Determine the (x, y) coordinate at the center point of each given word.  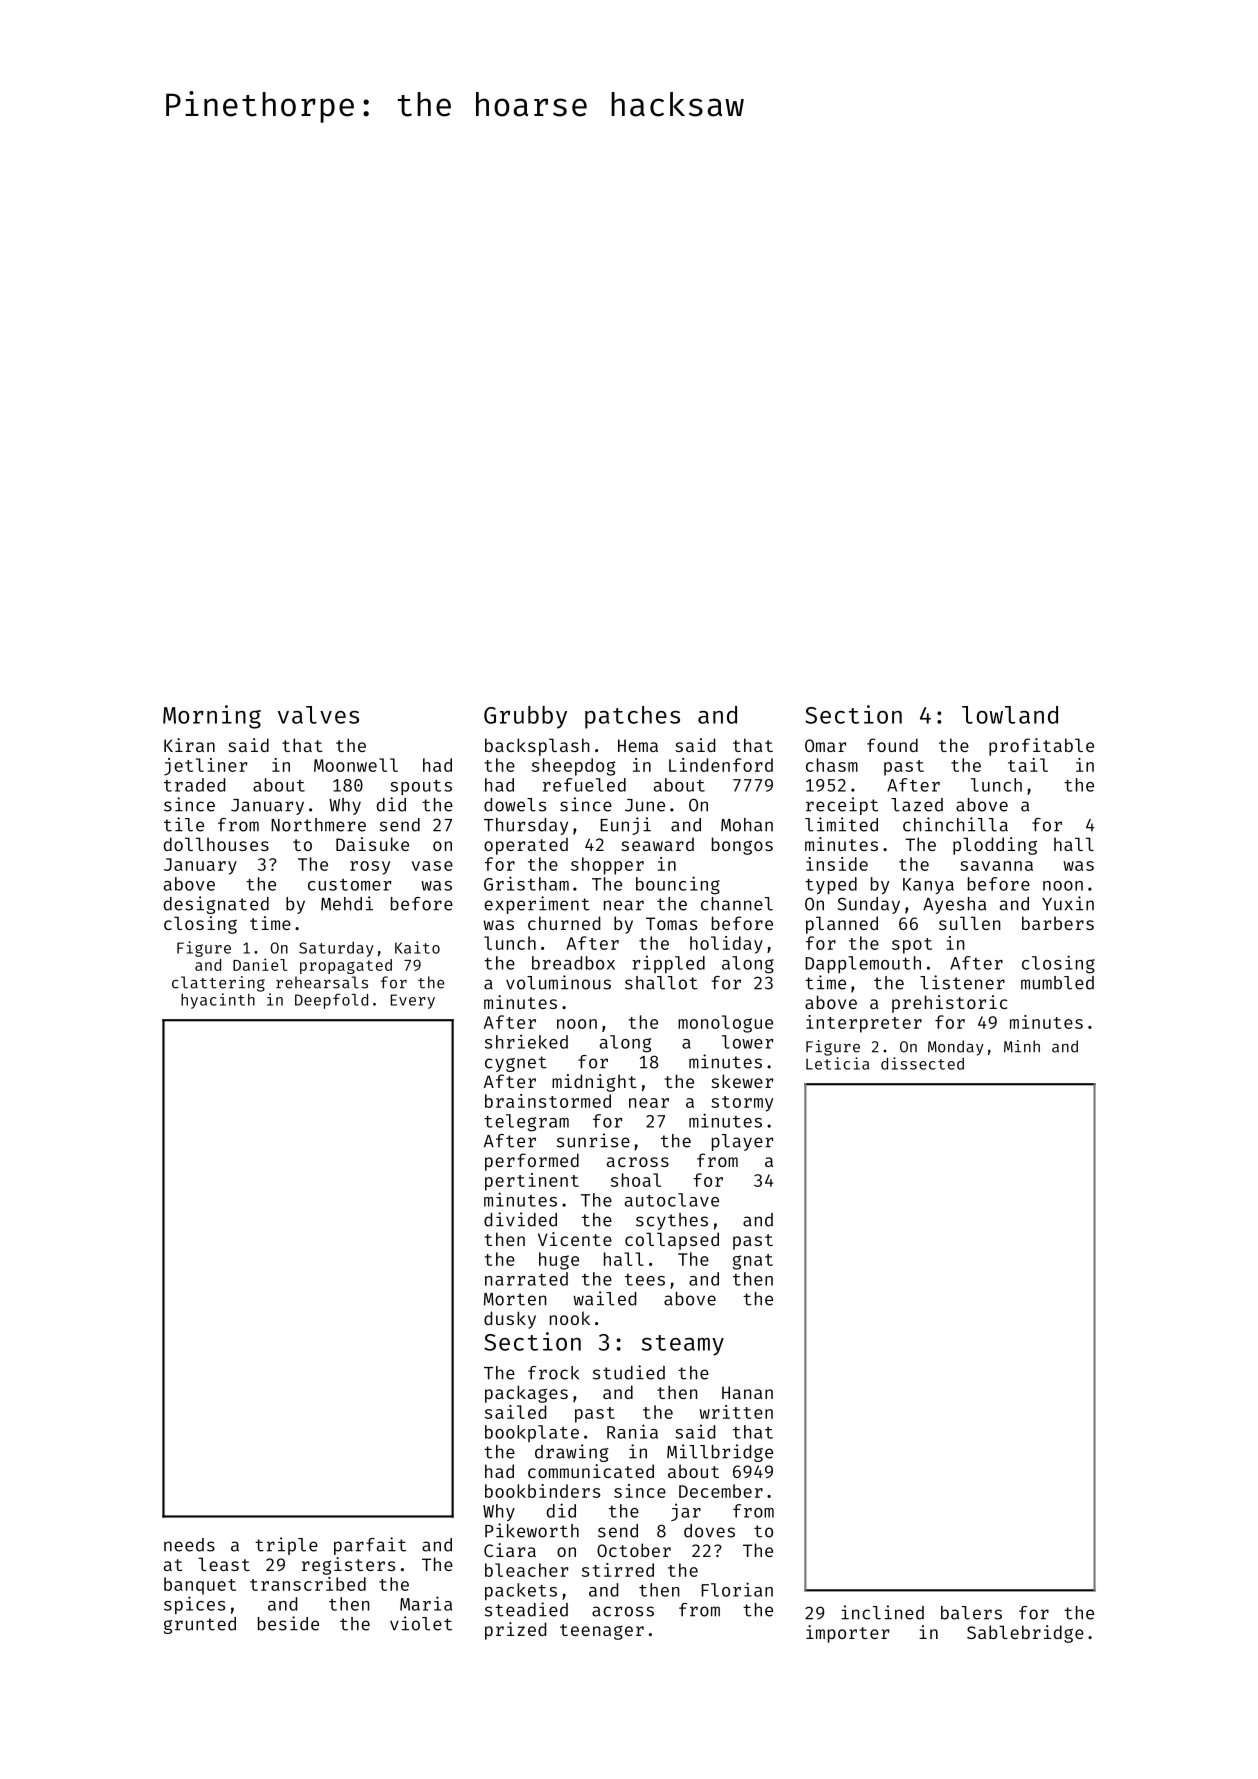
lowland (1010, 715)
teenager (602, 1632)
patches (632, 717)
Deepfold (331, 1001)
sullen (970, 923)
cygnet (516, 1064)
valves (318, 715)
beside (288, 1623)
